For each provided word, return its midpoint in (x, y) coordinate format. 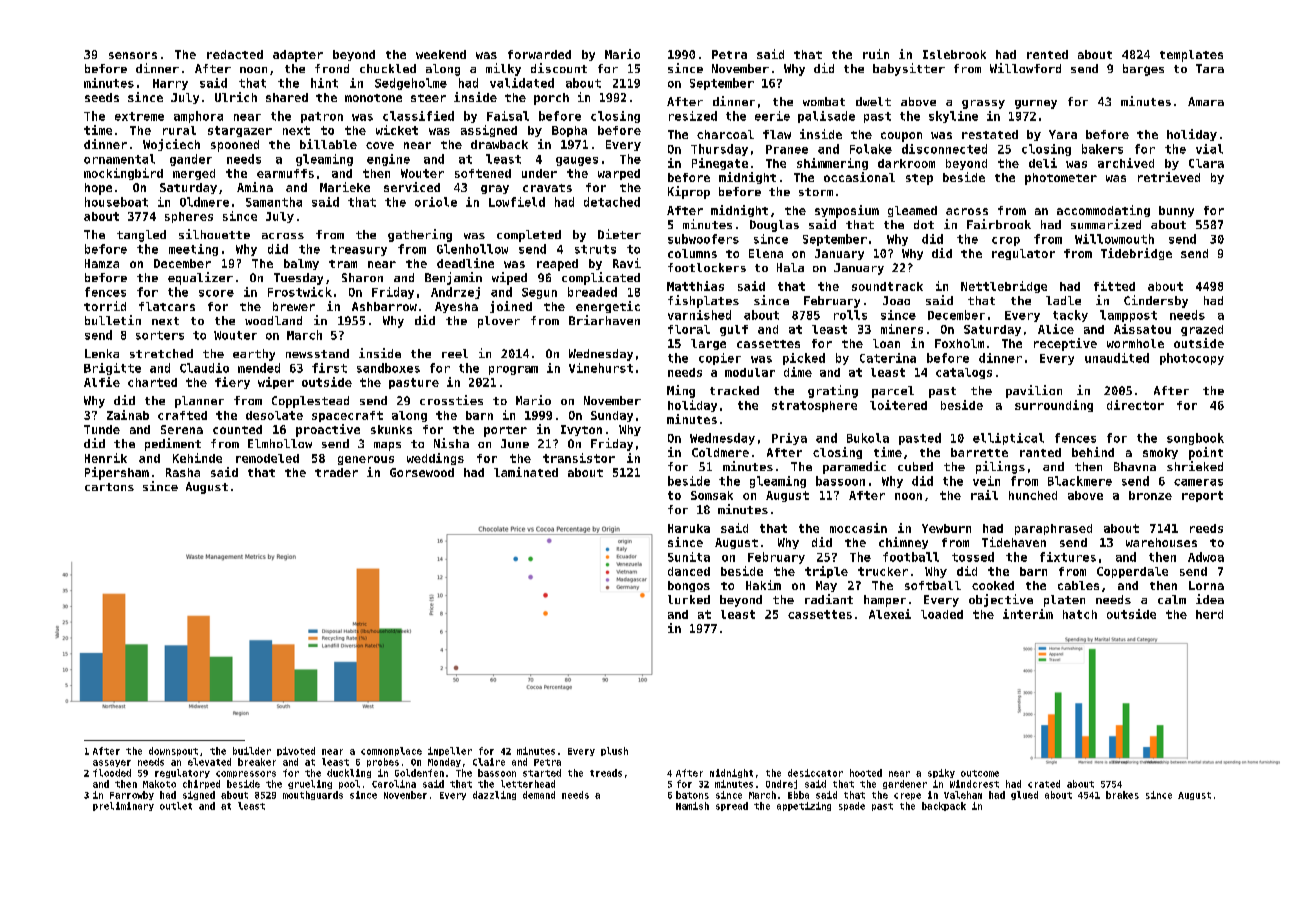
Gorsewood (422, 472)
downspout (173, 751)
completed (529, 236)
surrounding (1054, 406)
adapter (298, 56)
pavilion (1034, 391)
